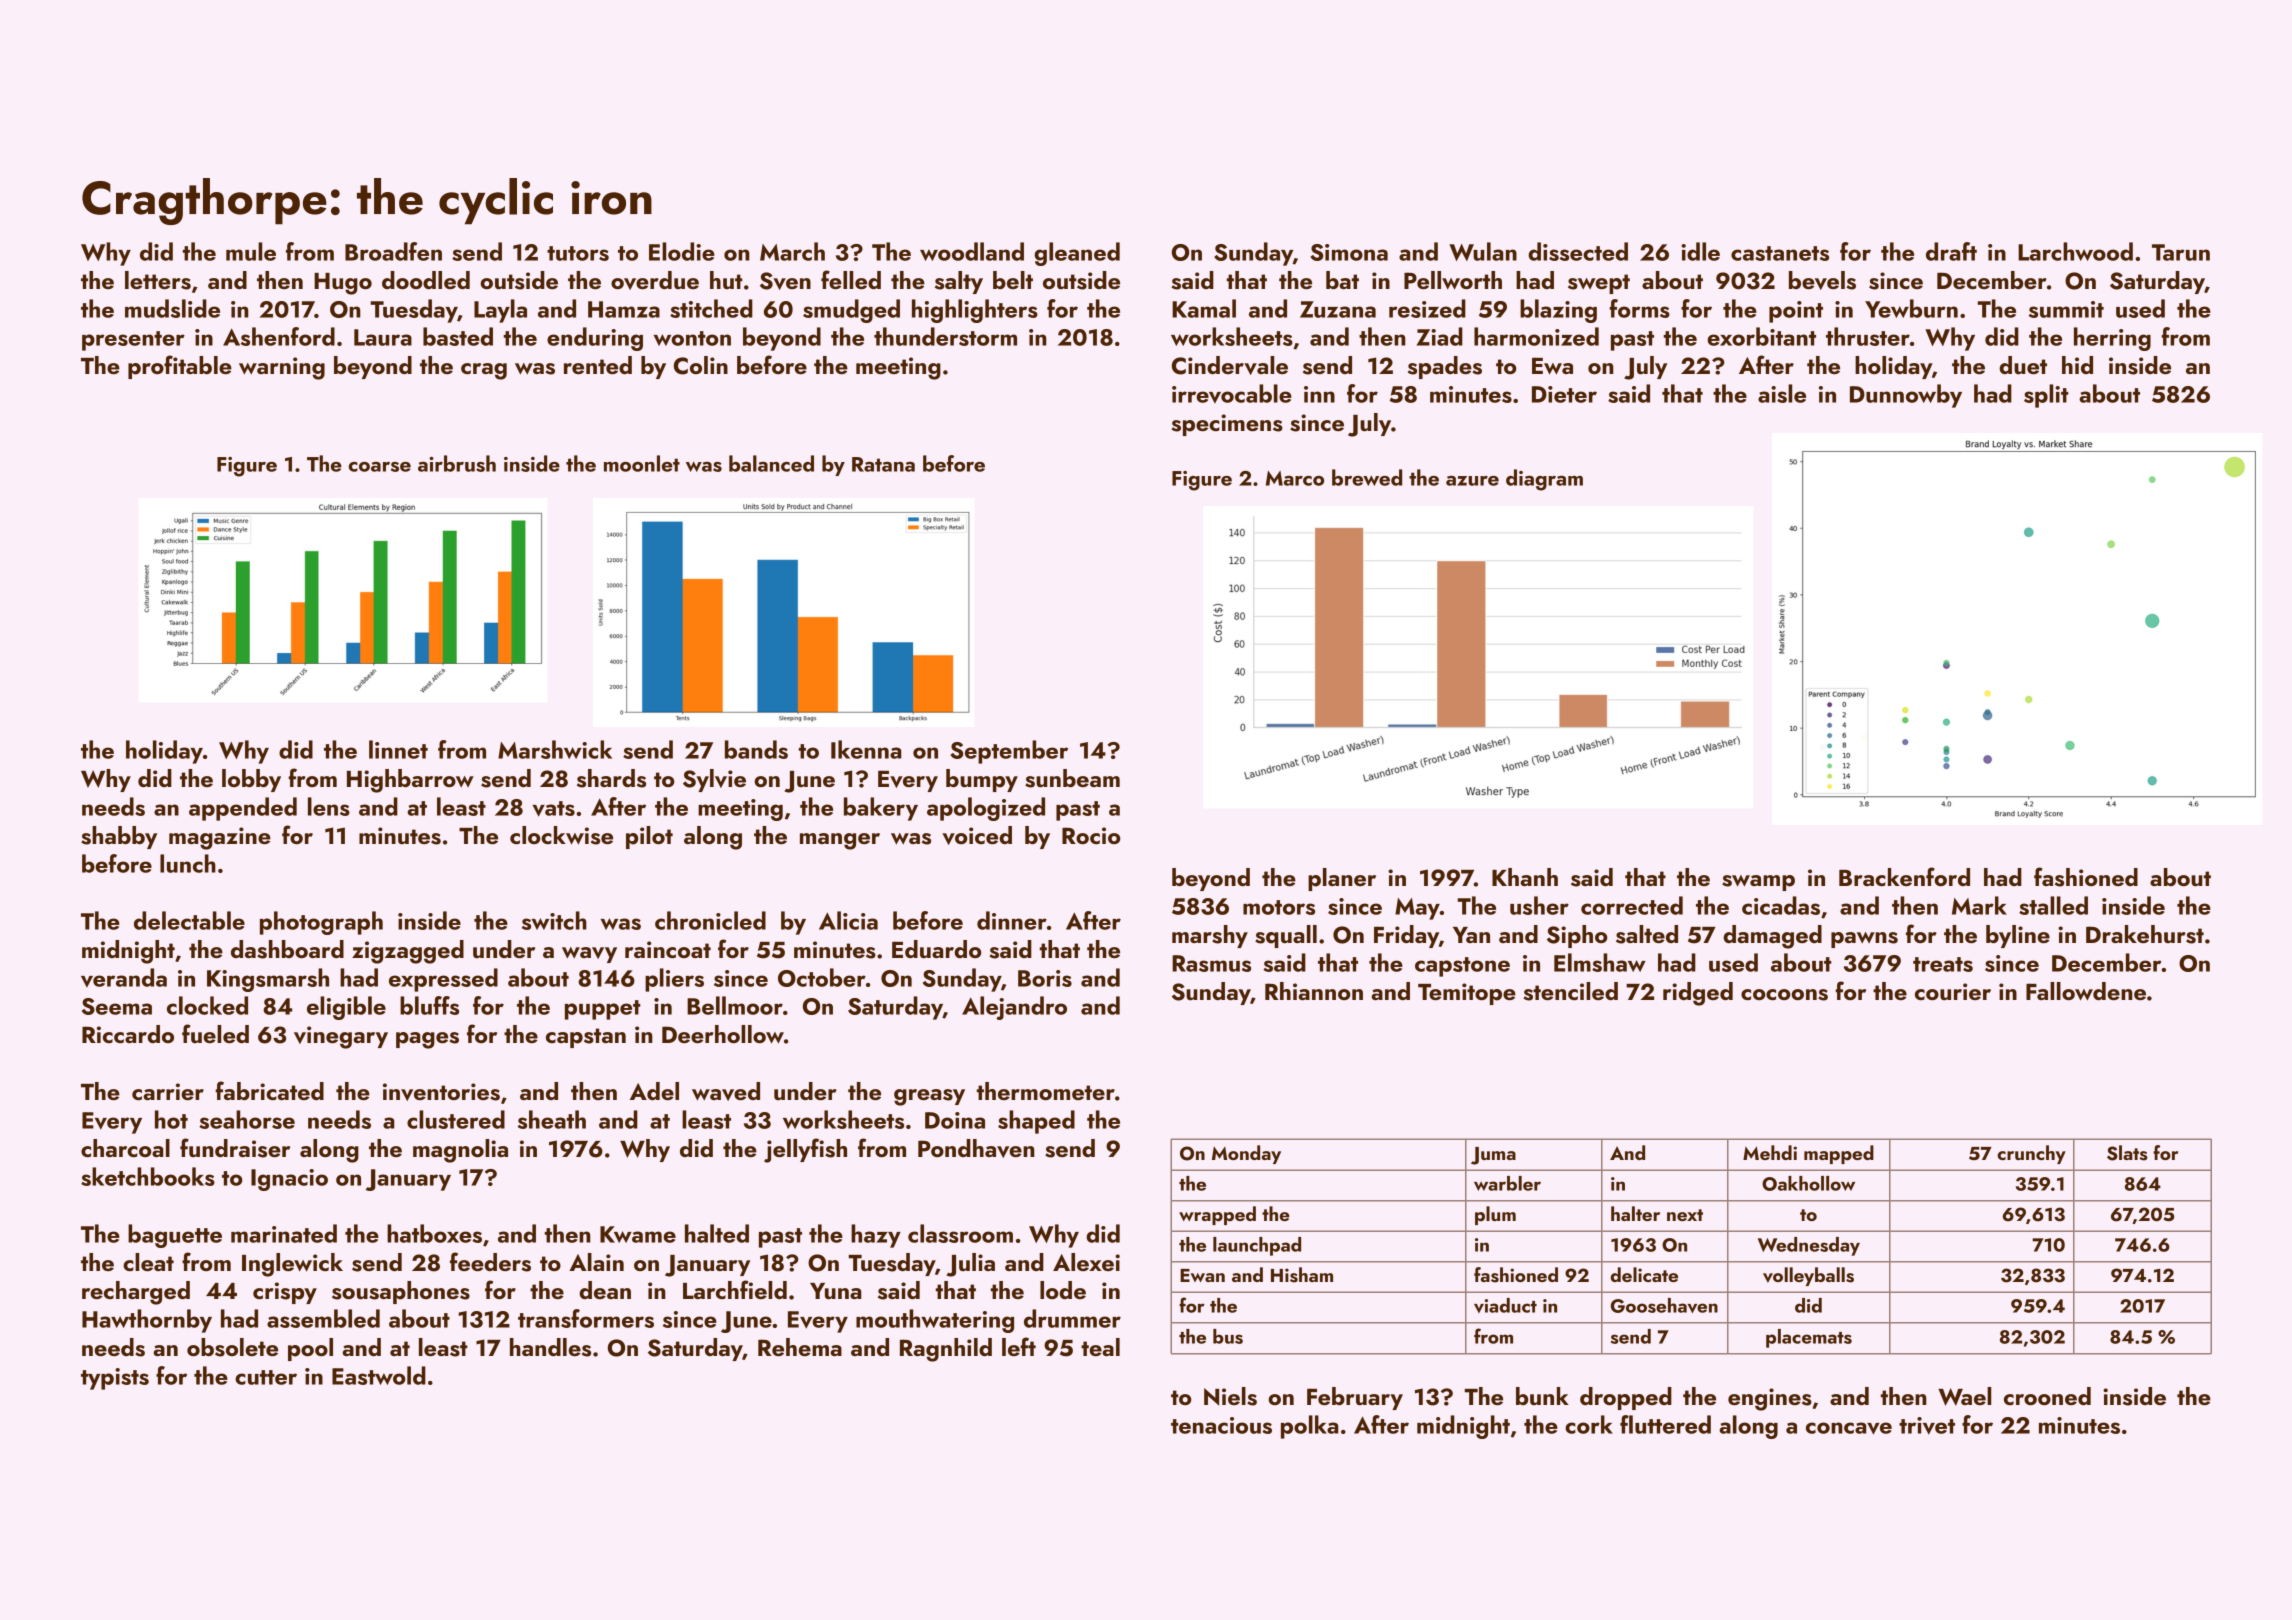 This screenshot has width=2292, height=1620. I want to click on Rehema, so click(800, 1347).
